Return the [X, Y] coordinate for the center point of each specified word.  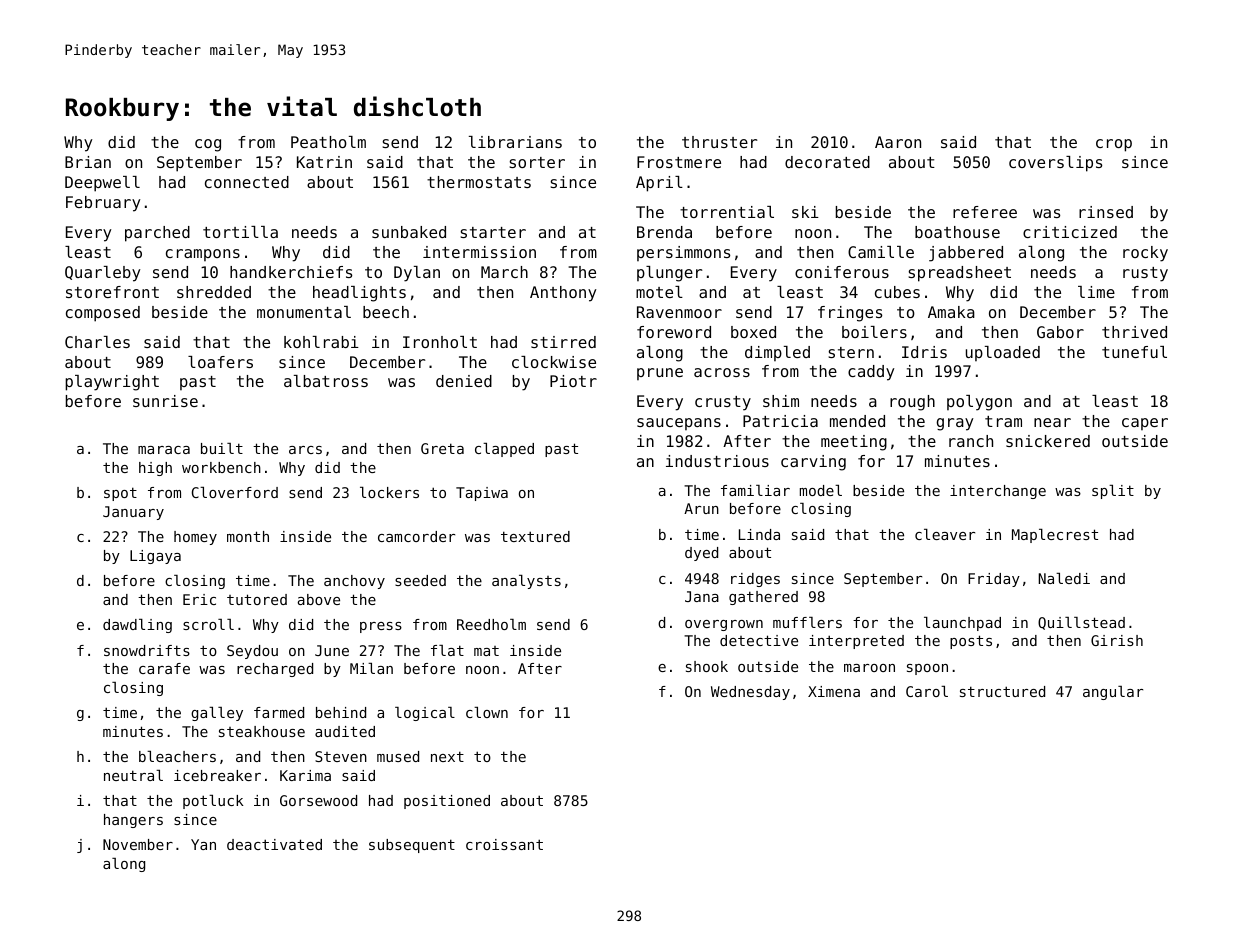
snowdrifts [147, 650]
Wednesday [750, 693]
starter [493, 232]
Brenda [664, 232]
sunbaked [409, 232]
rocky [1145, 254]
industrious [717, 461]
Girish [1117, 640]
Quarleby [102, 274]
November [138, 844]
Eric [199, 599]
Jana [702, 596]
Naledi [1064, 578]
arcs [305, 450]
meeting [854, 443]
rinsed [1106, 212]
